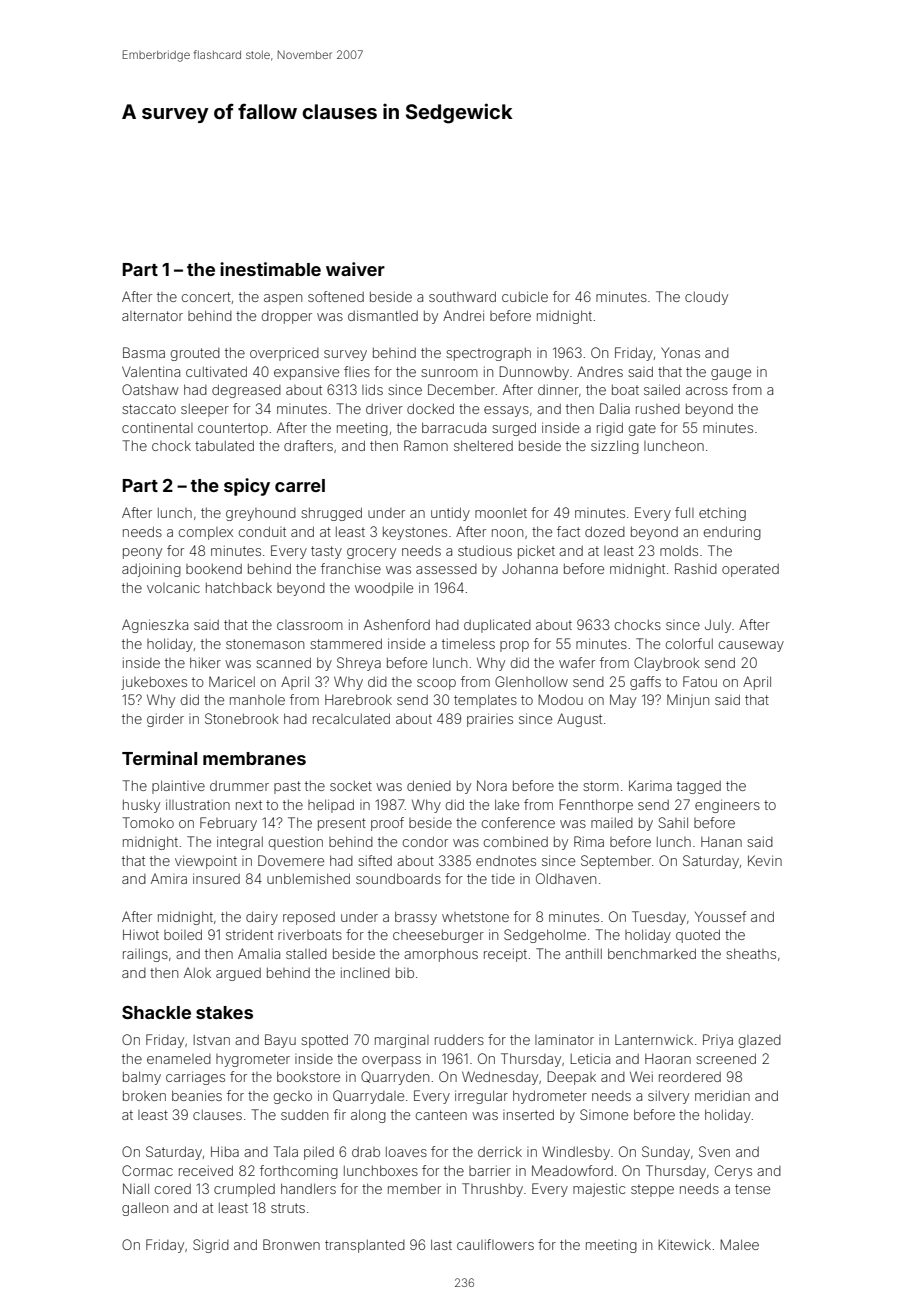  Describe the element at coordinates (545, 936) in the screenshot. I see `Sedgeholme` at that location.
